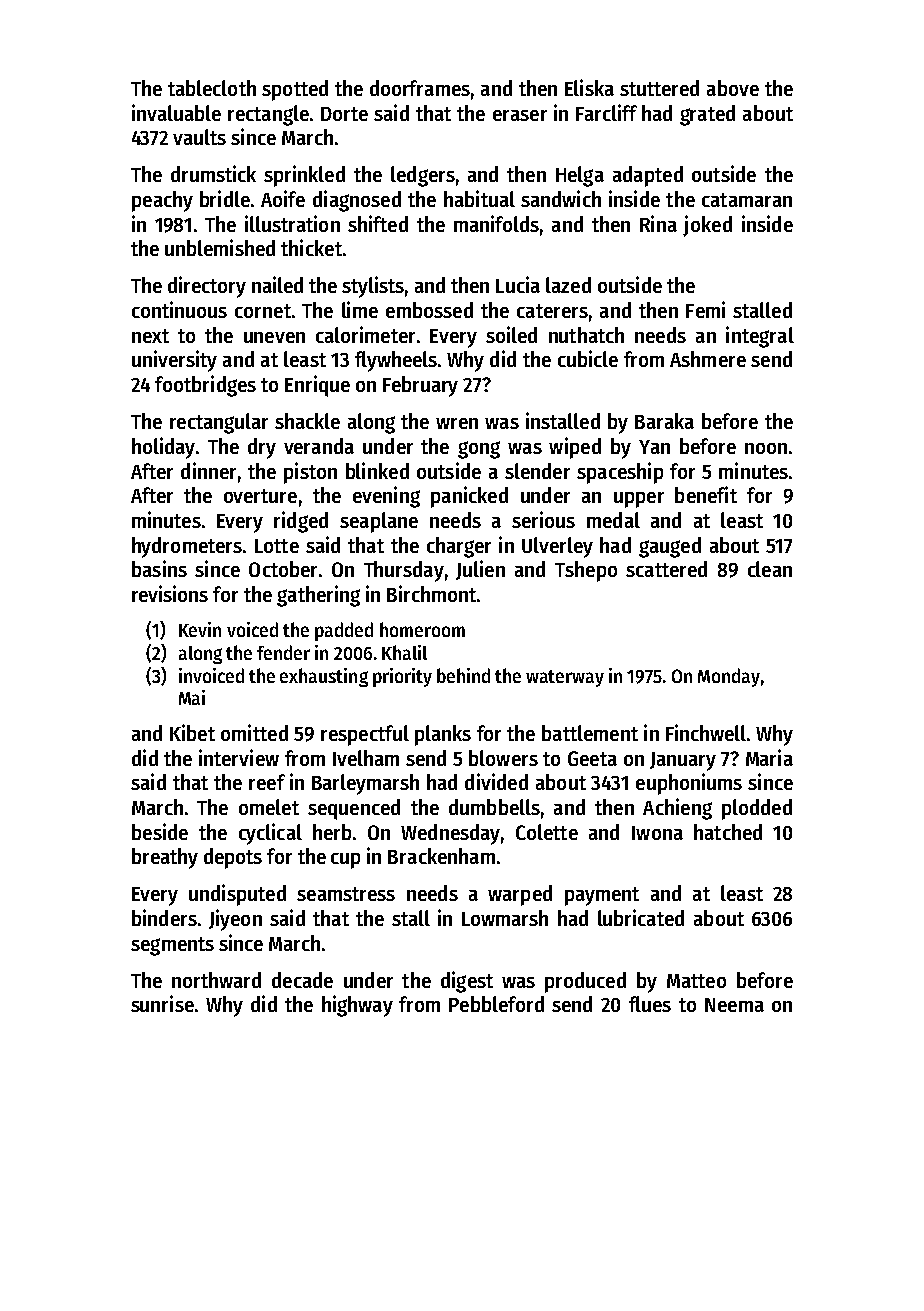 This image has width=924, height=1311. I want to click on seamstress, so click(346, 894).
